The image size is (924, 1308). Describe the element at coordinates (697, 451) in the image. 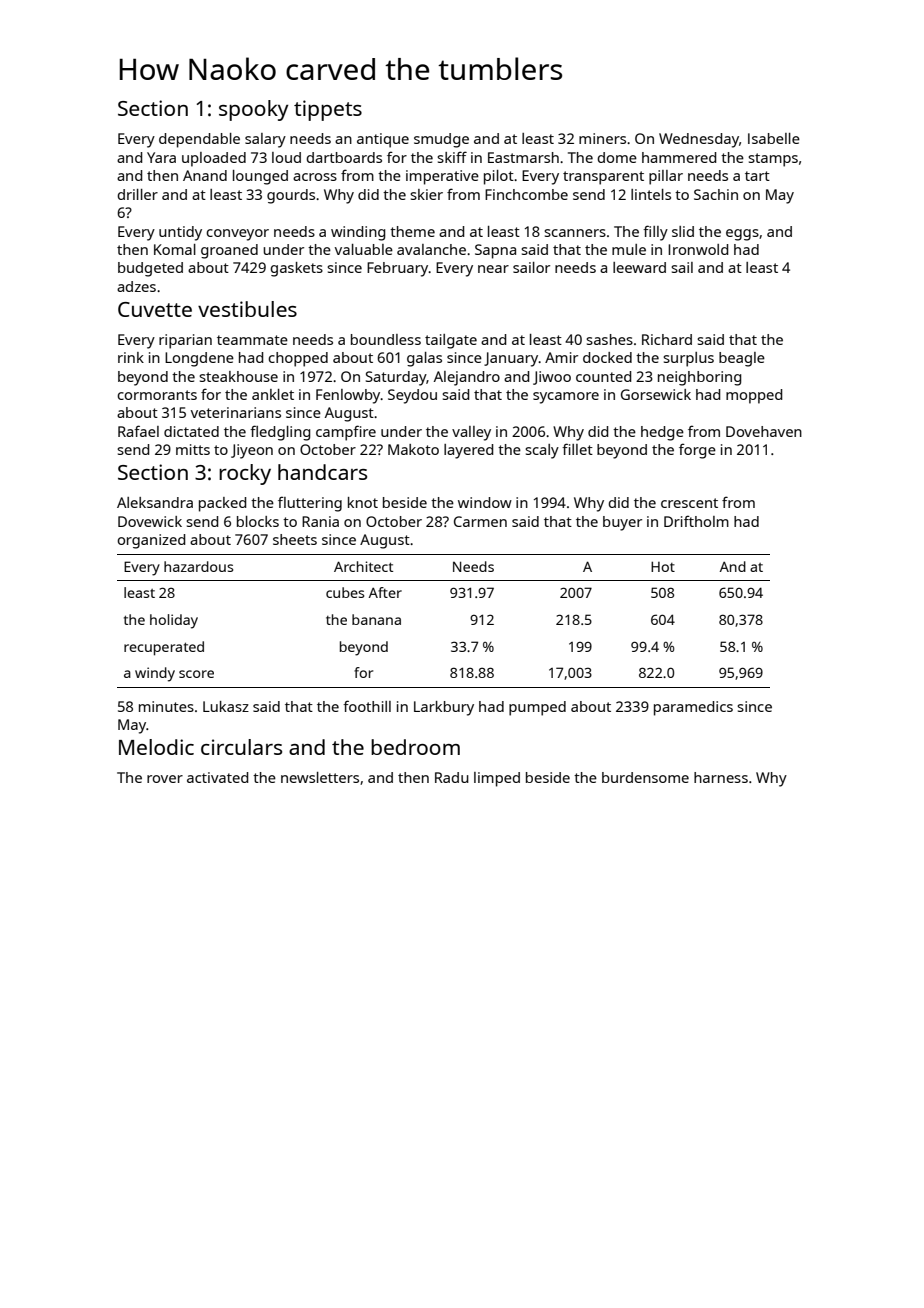

I see `forge` at that location.
